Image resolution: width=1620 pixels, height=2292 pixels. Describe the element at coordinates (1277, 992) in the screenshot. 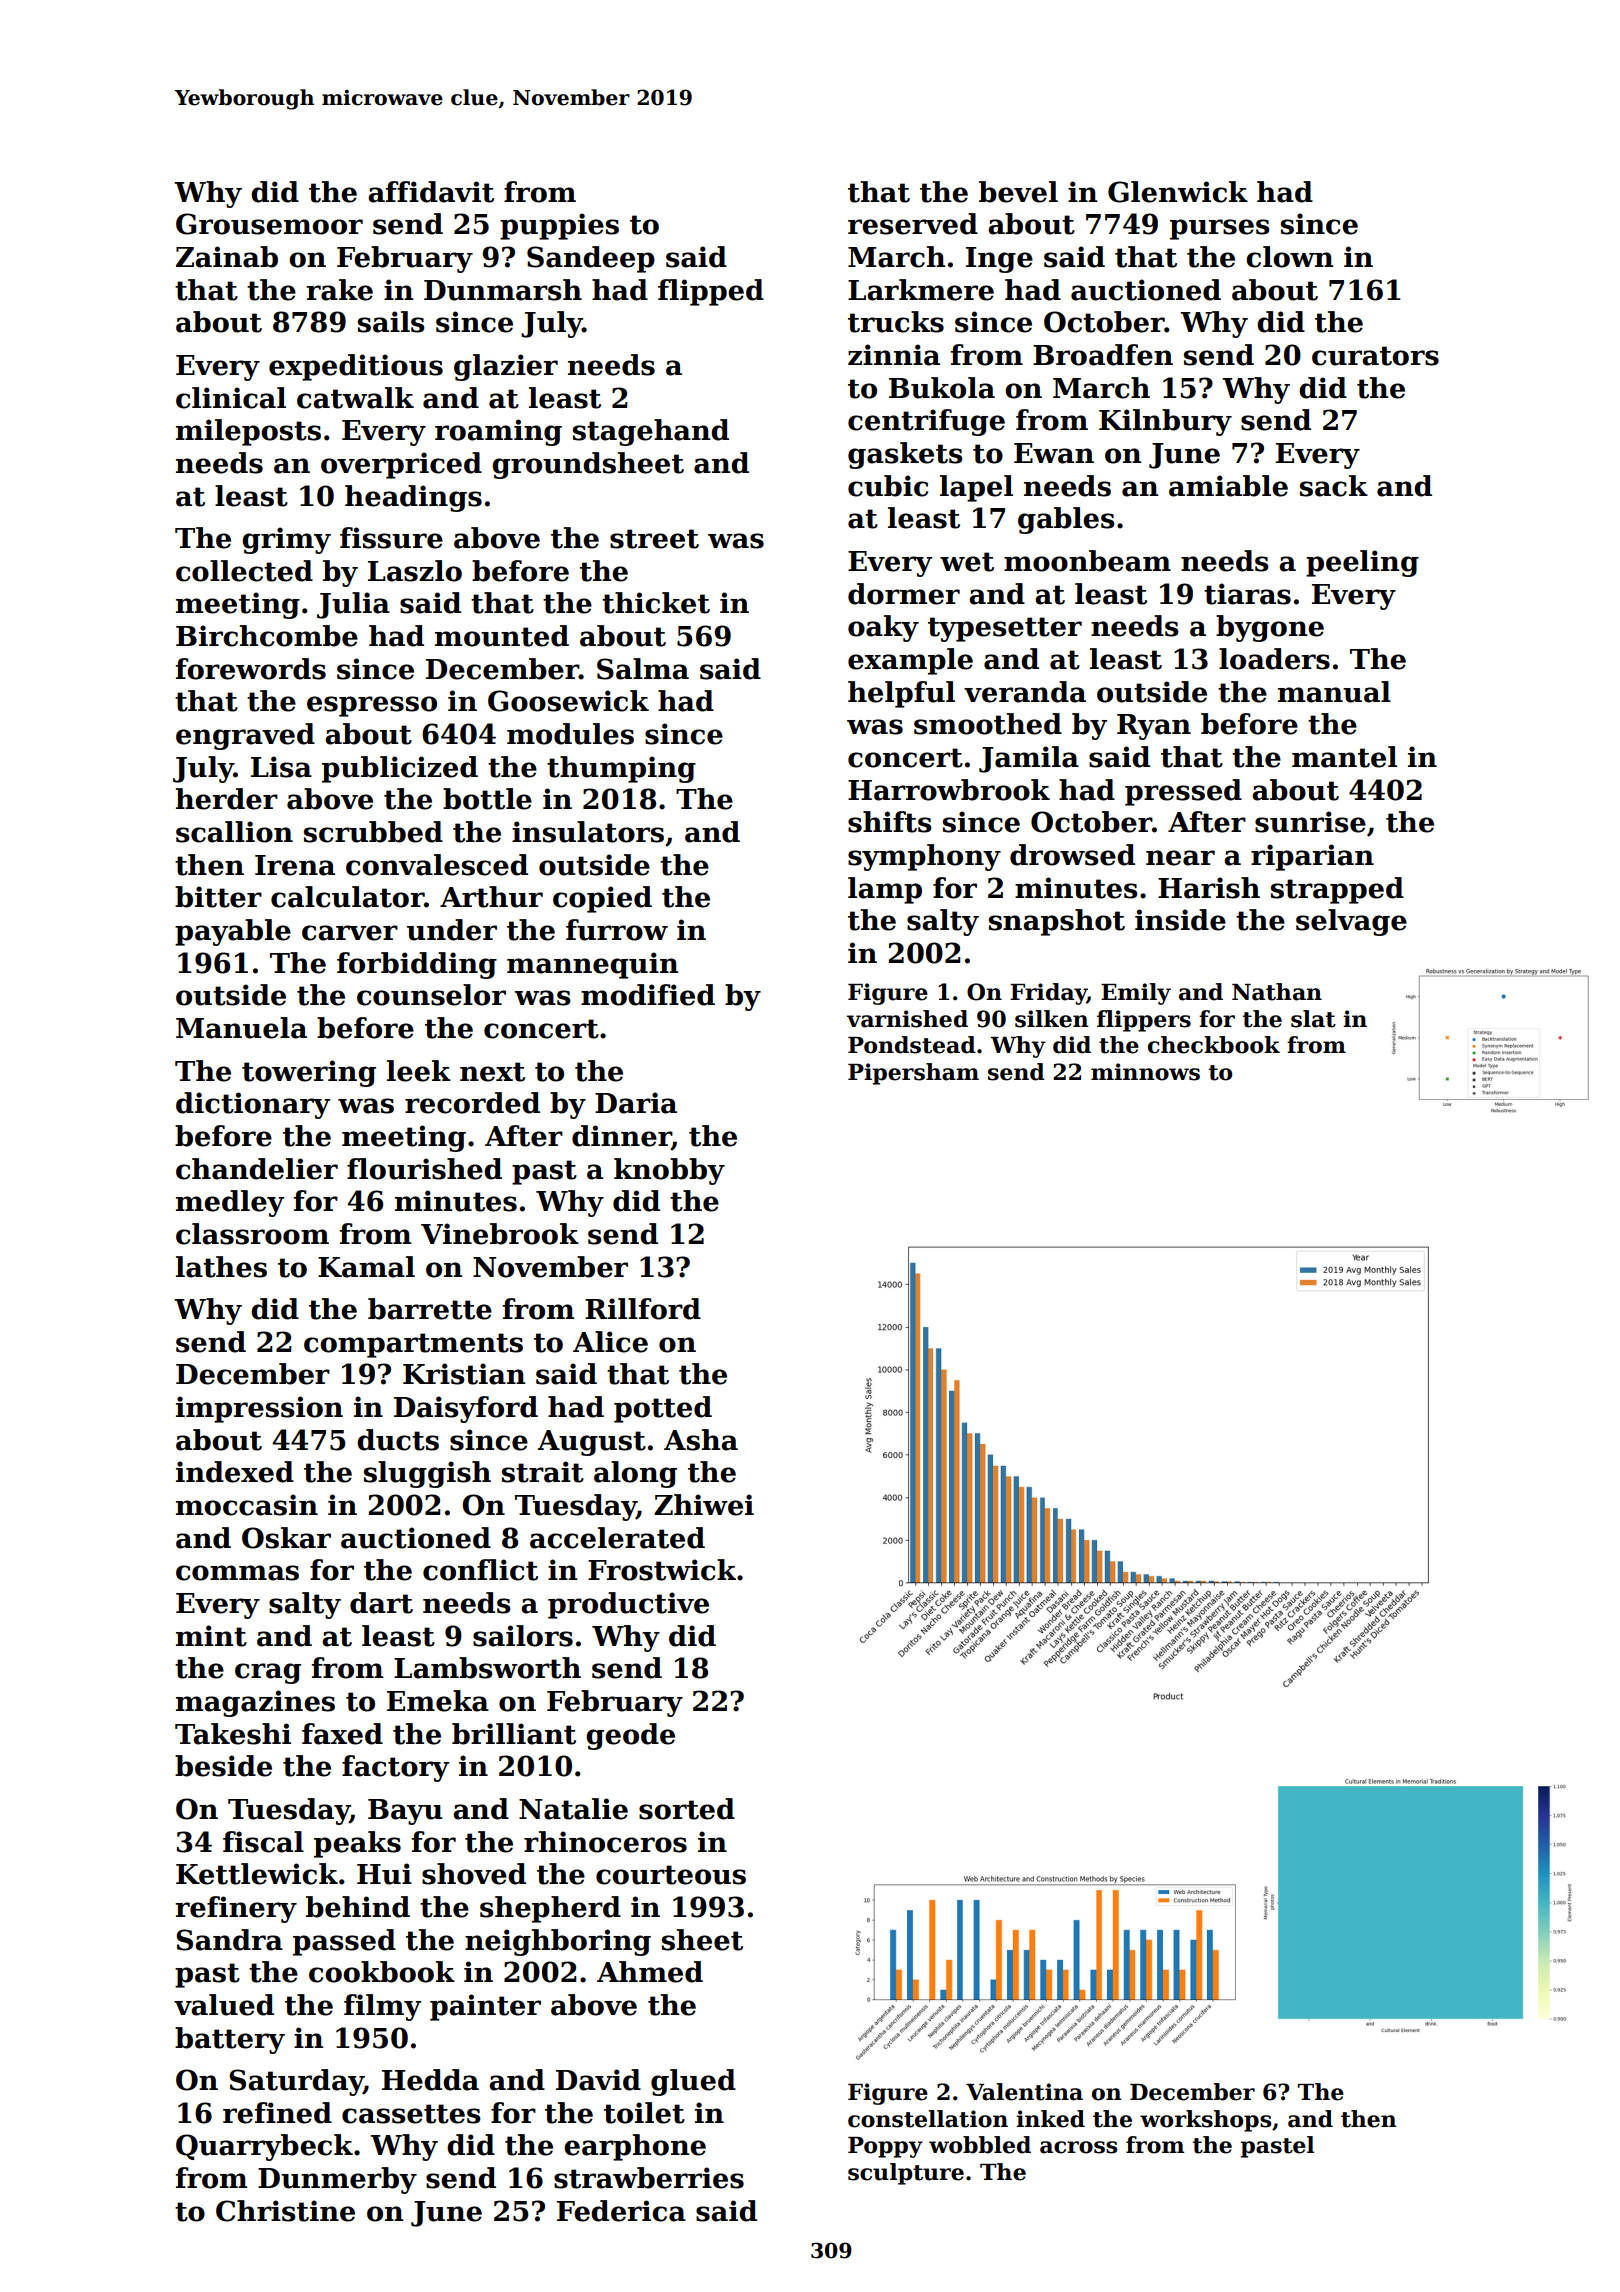

I see `Nathan` at that location.
